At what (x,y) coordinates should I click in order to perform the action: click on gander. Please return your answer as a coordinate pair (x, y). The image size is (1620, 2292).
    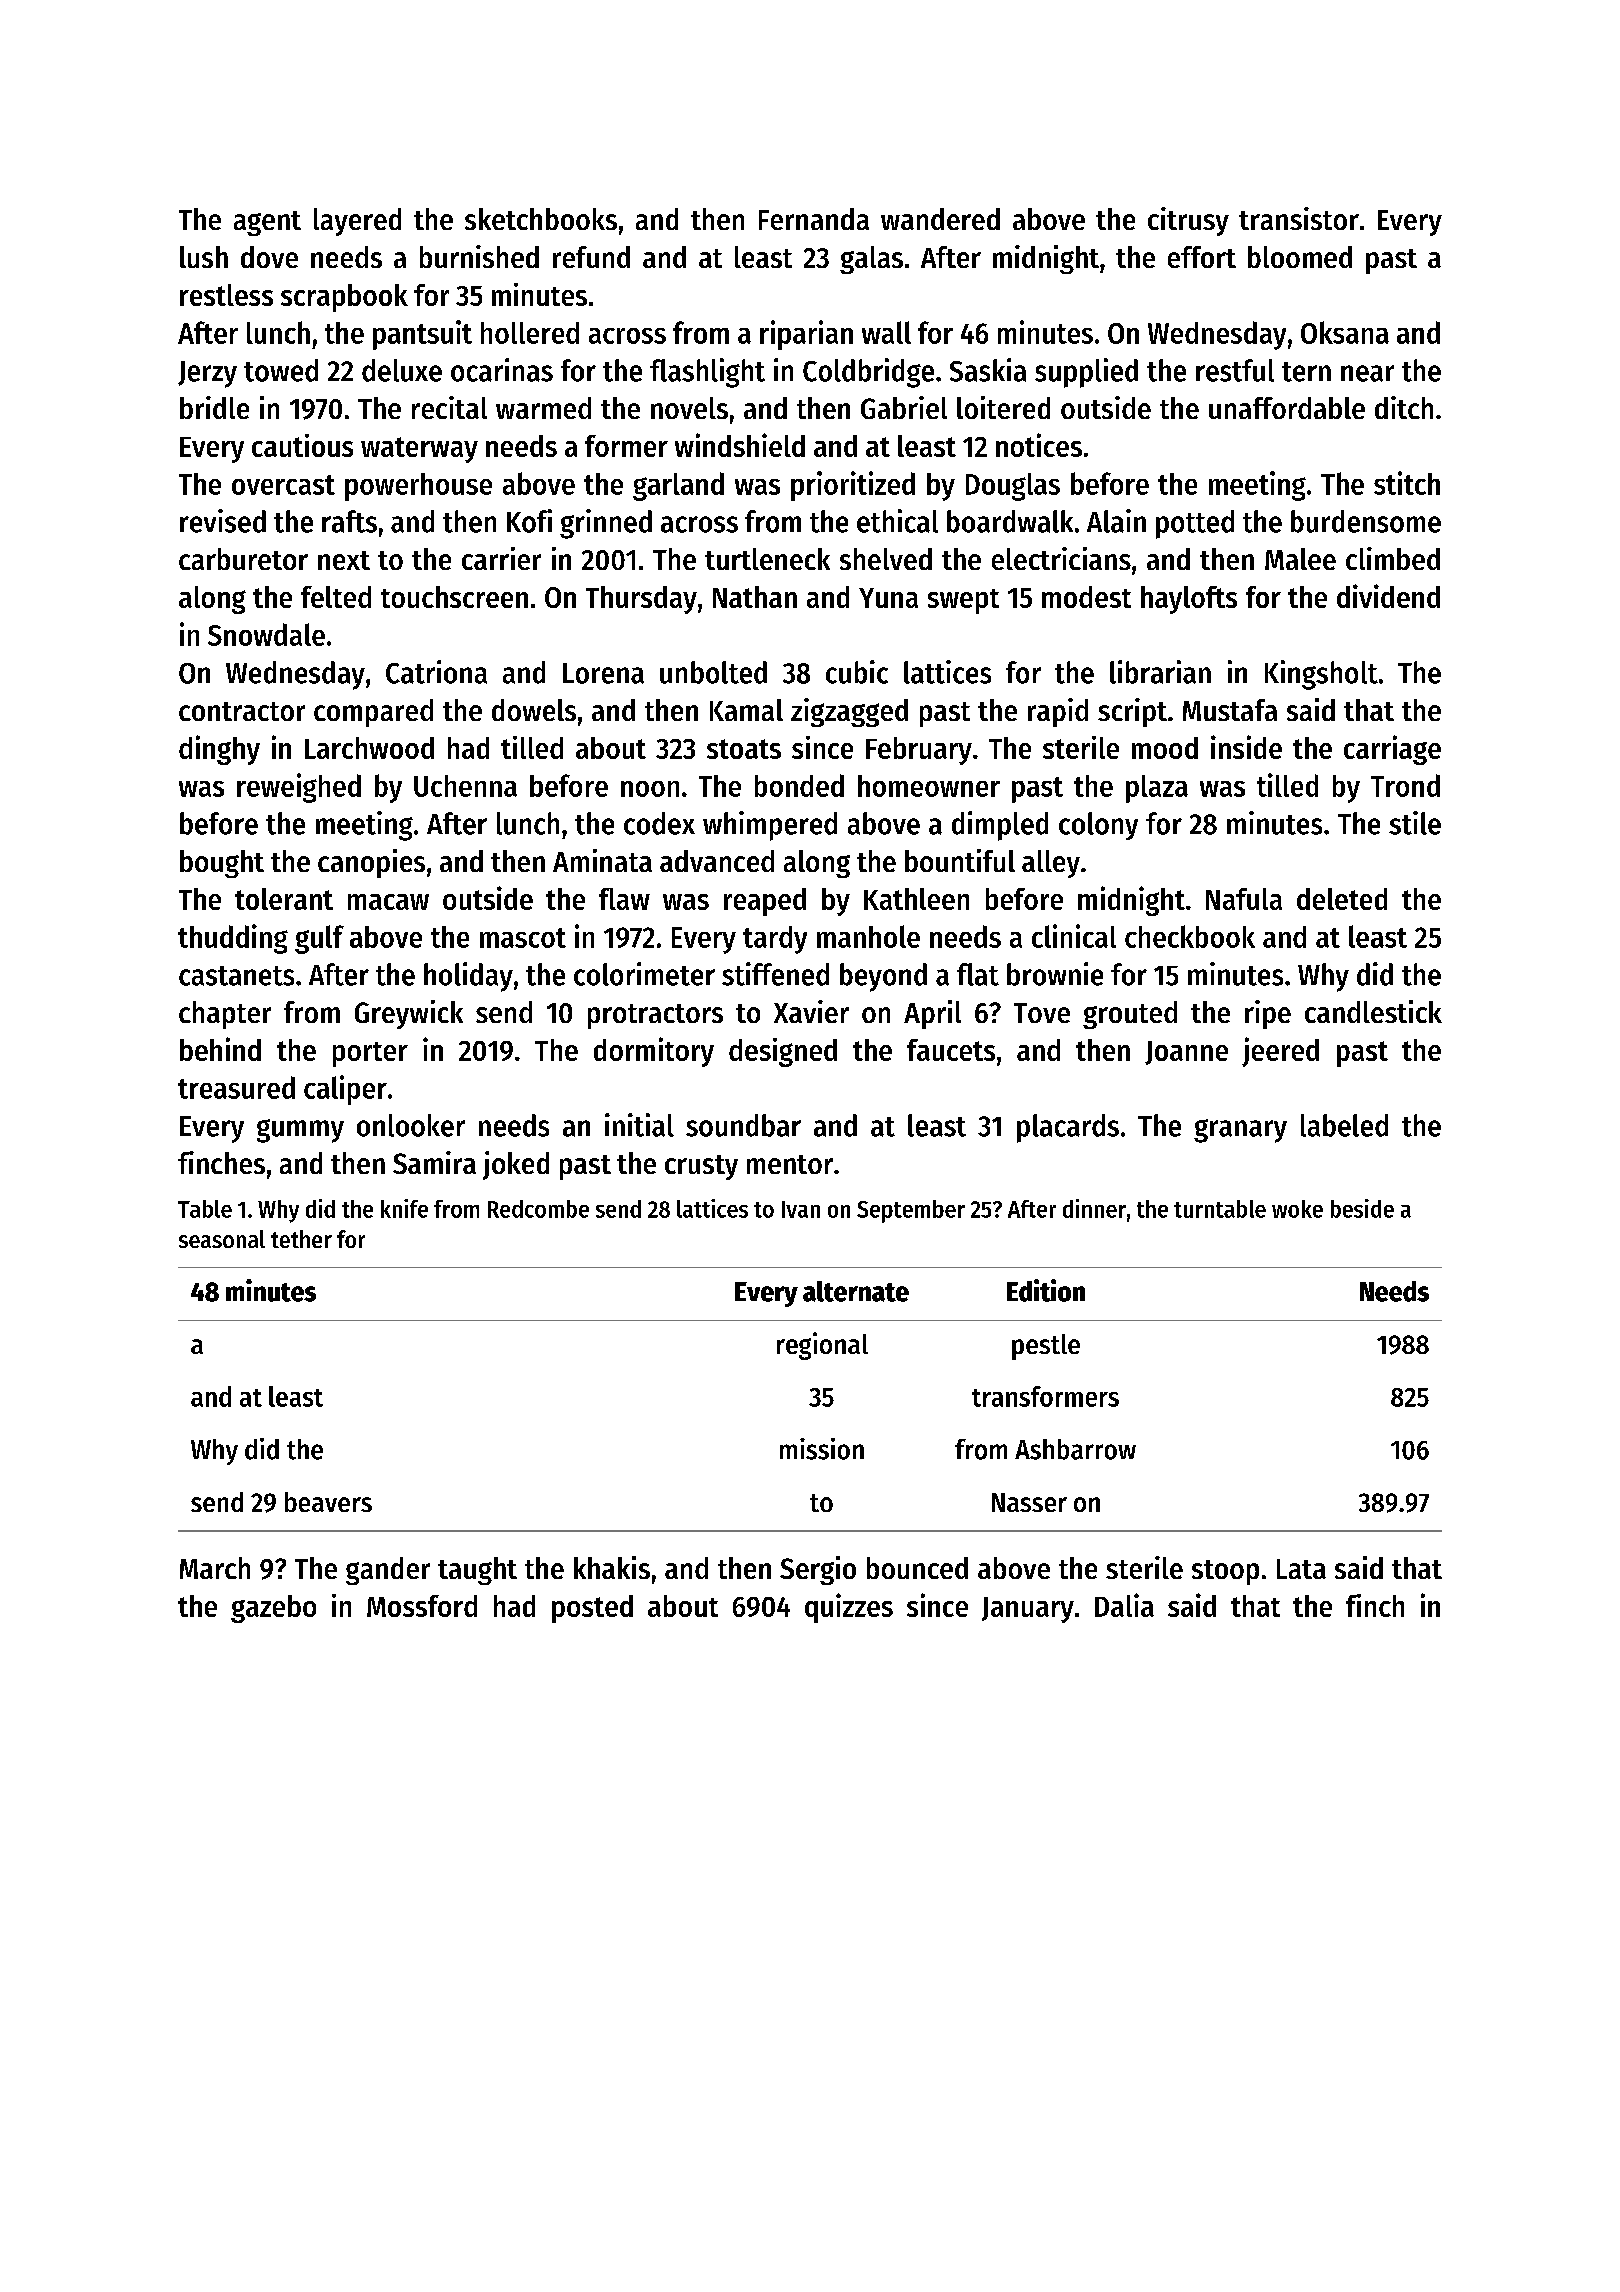
    Looking at the image, I should click on (388, 1571).
